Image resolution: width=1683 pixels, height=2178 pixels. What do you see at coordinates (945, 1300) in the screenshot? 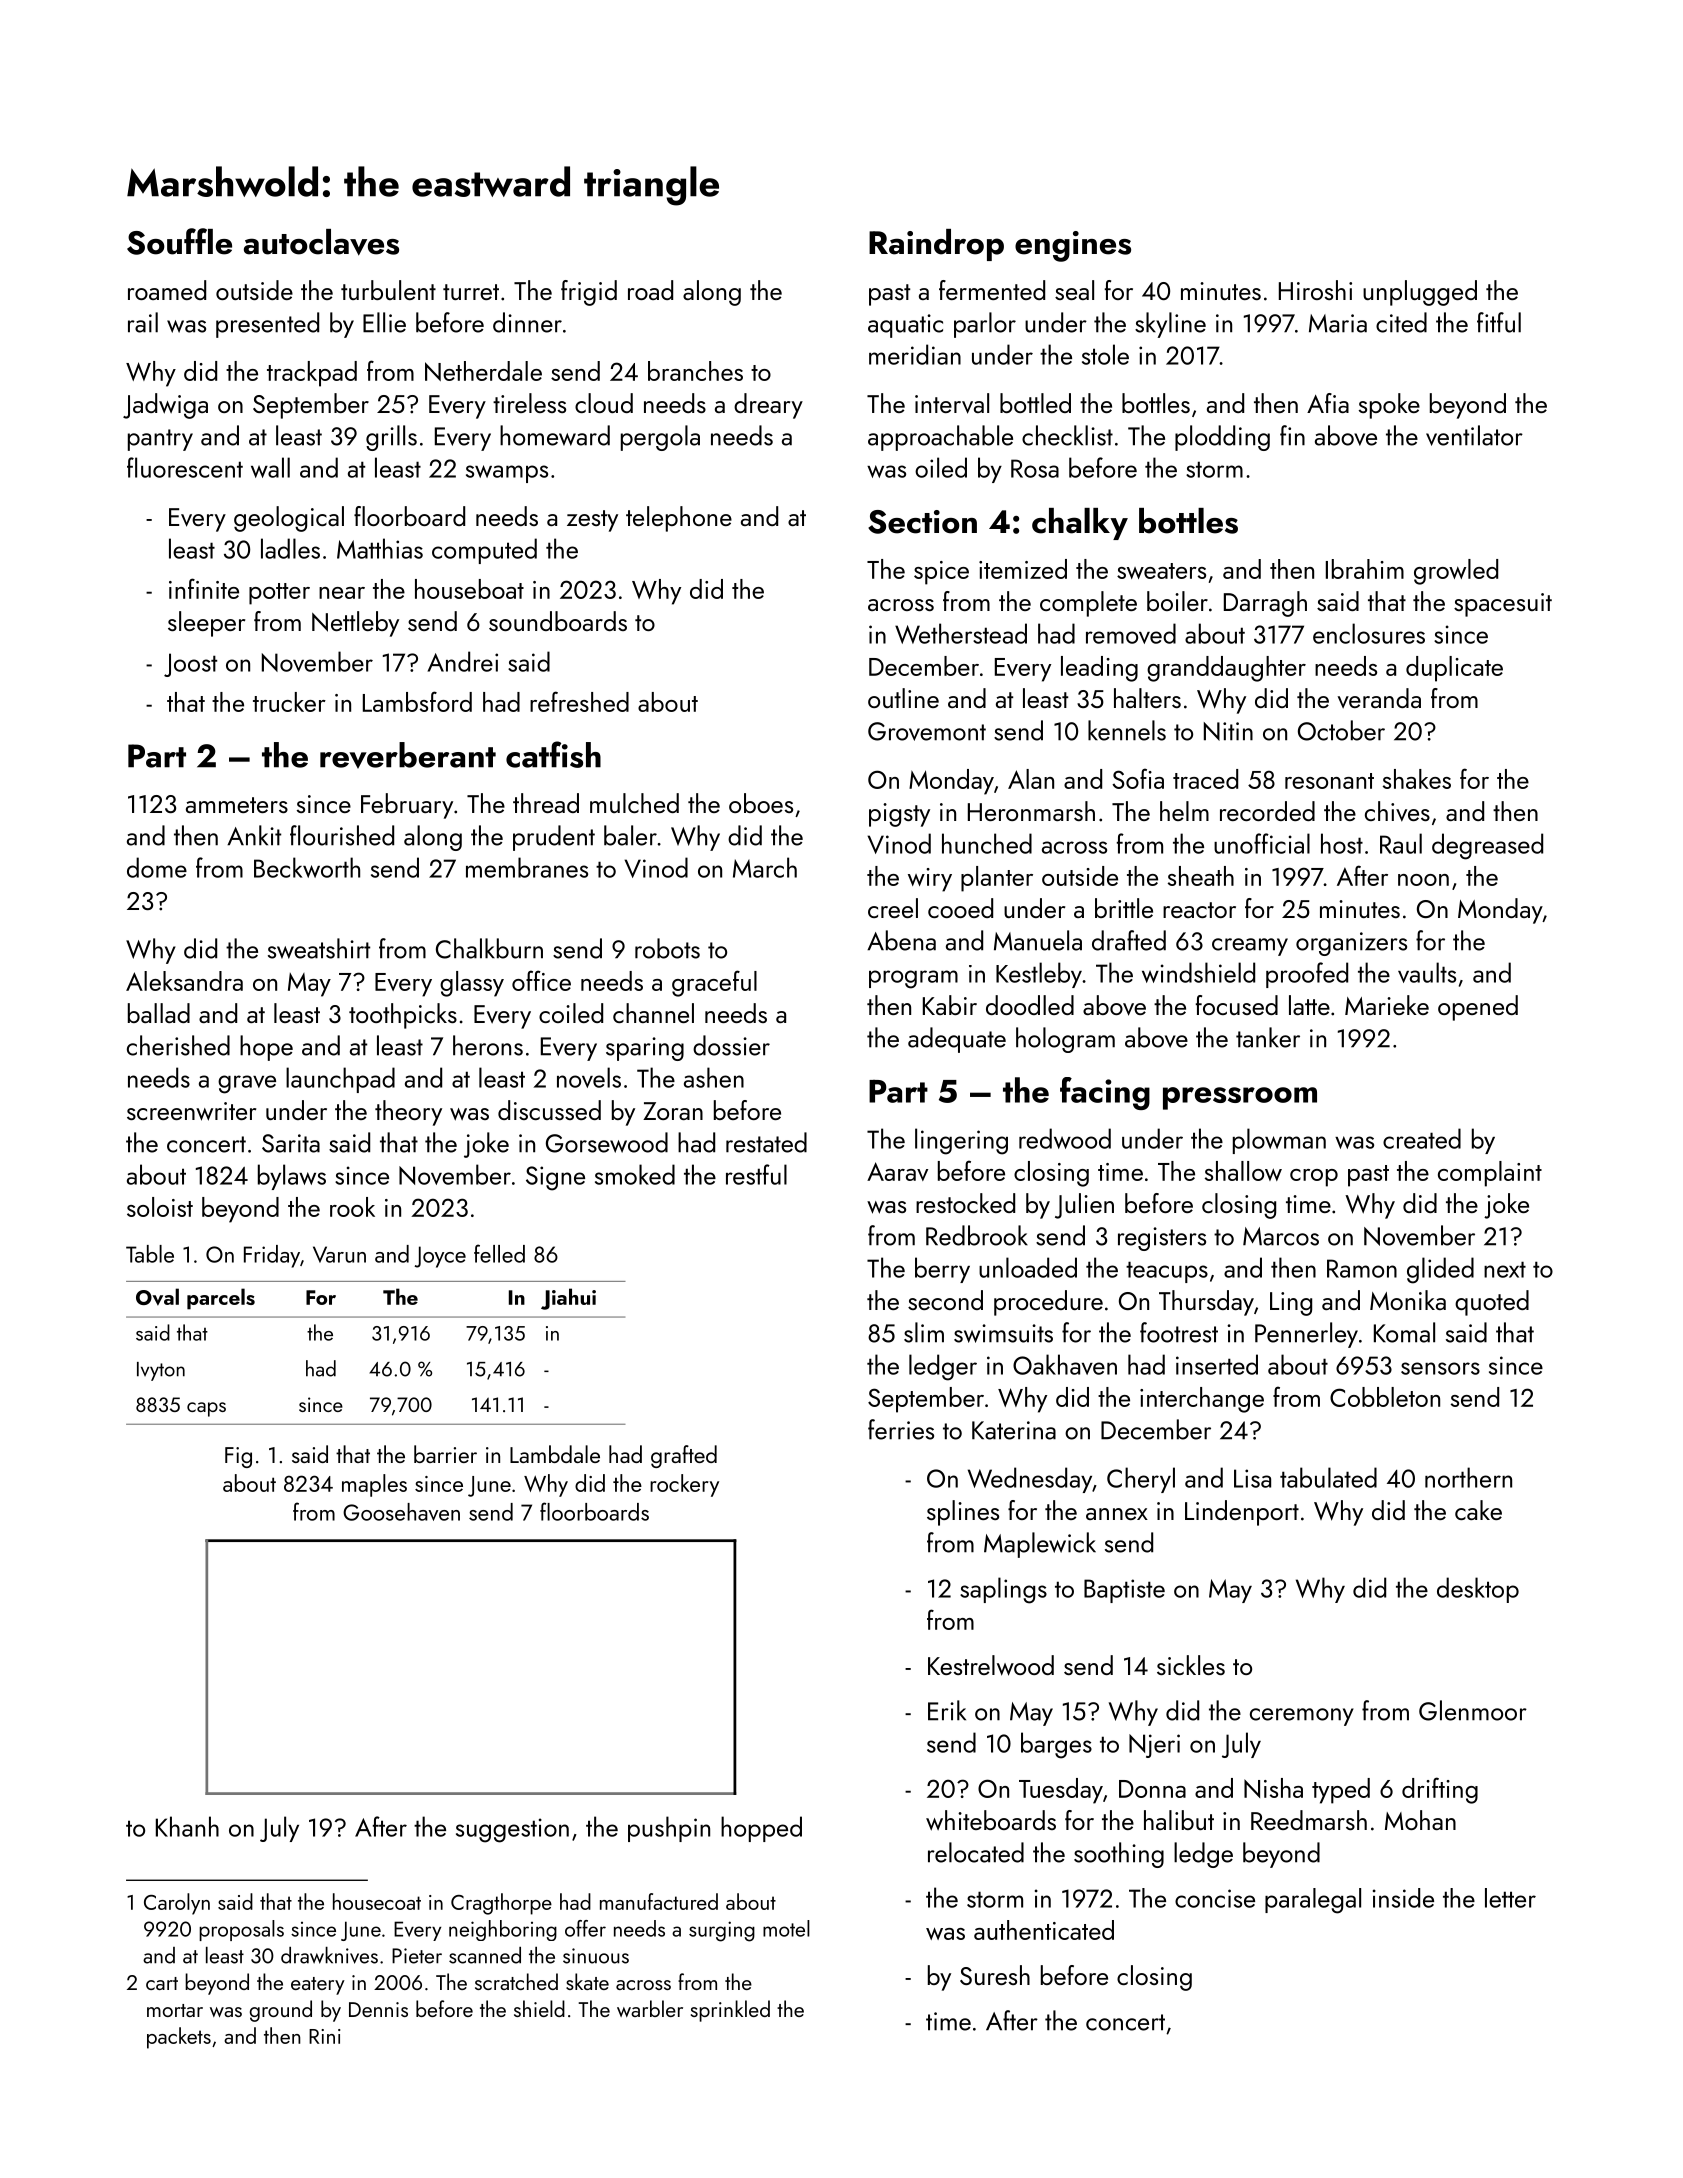
I see `second` at bounding box center [945, 1300].
